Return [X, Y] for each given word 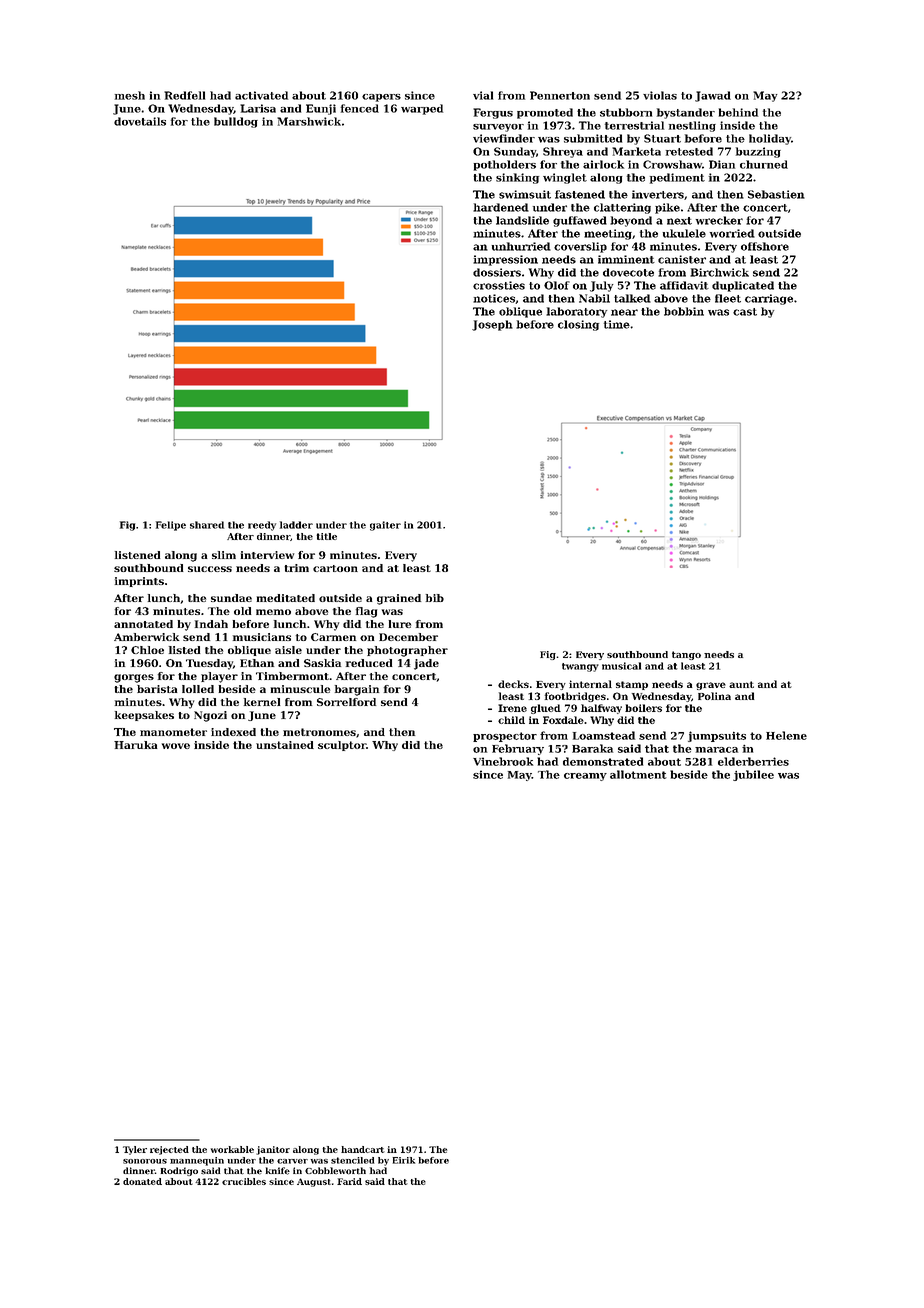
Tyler [135, 1150]
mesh [130, 95]
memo [273, 612]
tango [686, 655]
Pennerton [560, 95]
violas [660, 95]
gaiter [385, 526]
